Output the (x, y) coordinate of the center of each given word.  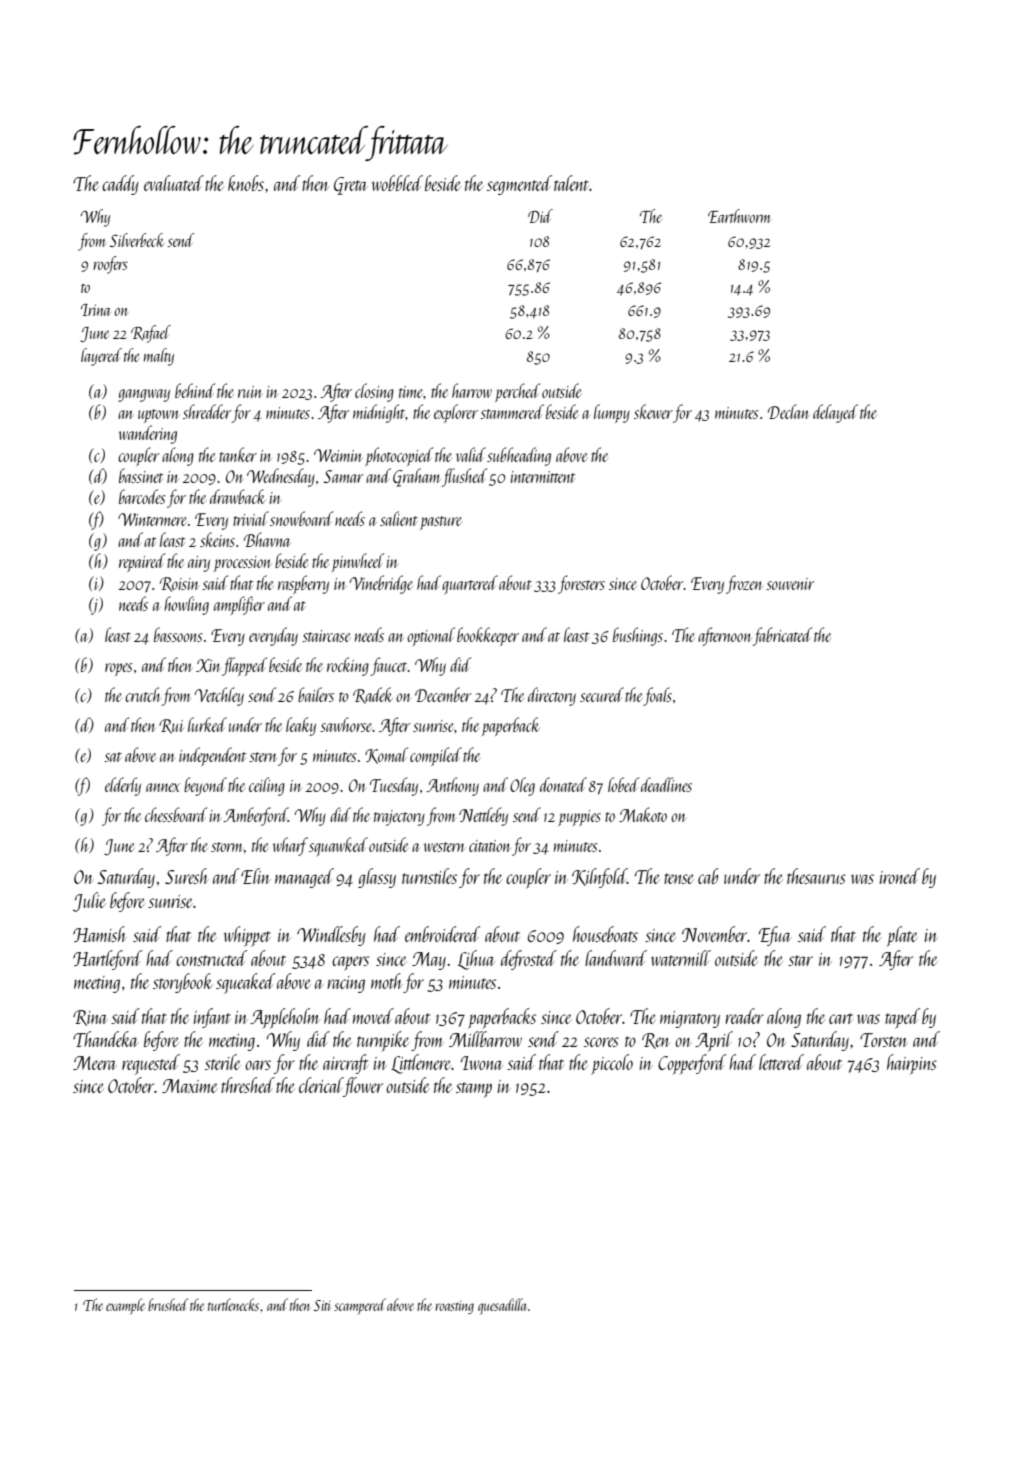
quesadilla (502, 1306)
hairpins (912, 1064)
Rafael (151, 334)
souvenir (790, 584)
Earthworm (739, 216)
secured (602, 694)
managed (304, 878)
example (125, 1306)
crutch (142, 694)
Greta (351, 186)
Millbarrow (485, 1039)
